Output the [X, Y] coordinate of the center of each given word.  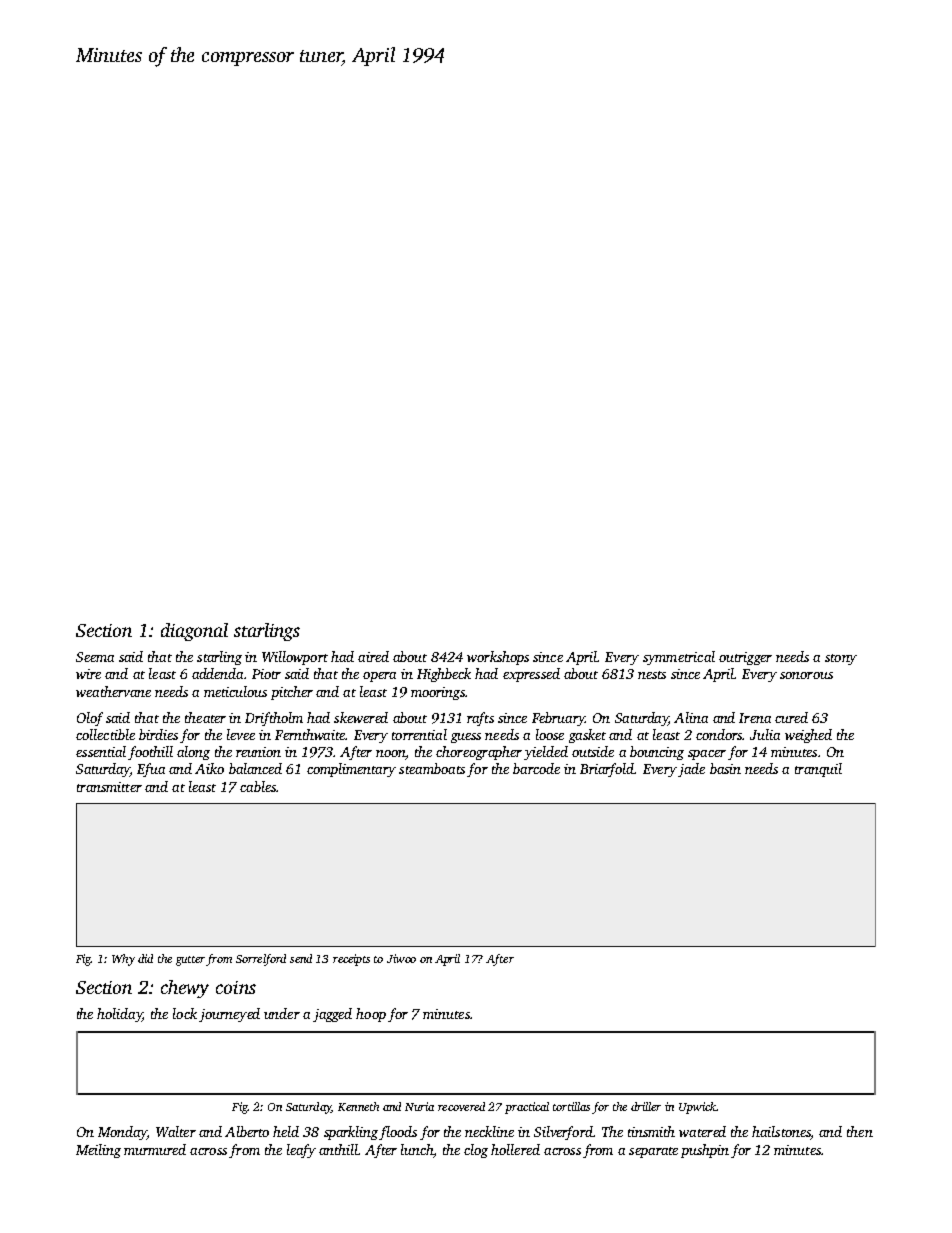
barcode [536, 768]
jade [691, 770]
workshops [498, 658]
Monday [122, 1133]
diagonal [194, 632]
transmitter [109, 787]
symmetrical [679, 658]
